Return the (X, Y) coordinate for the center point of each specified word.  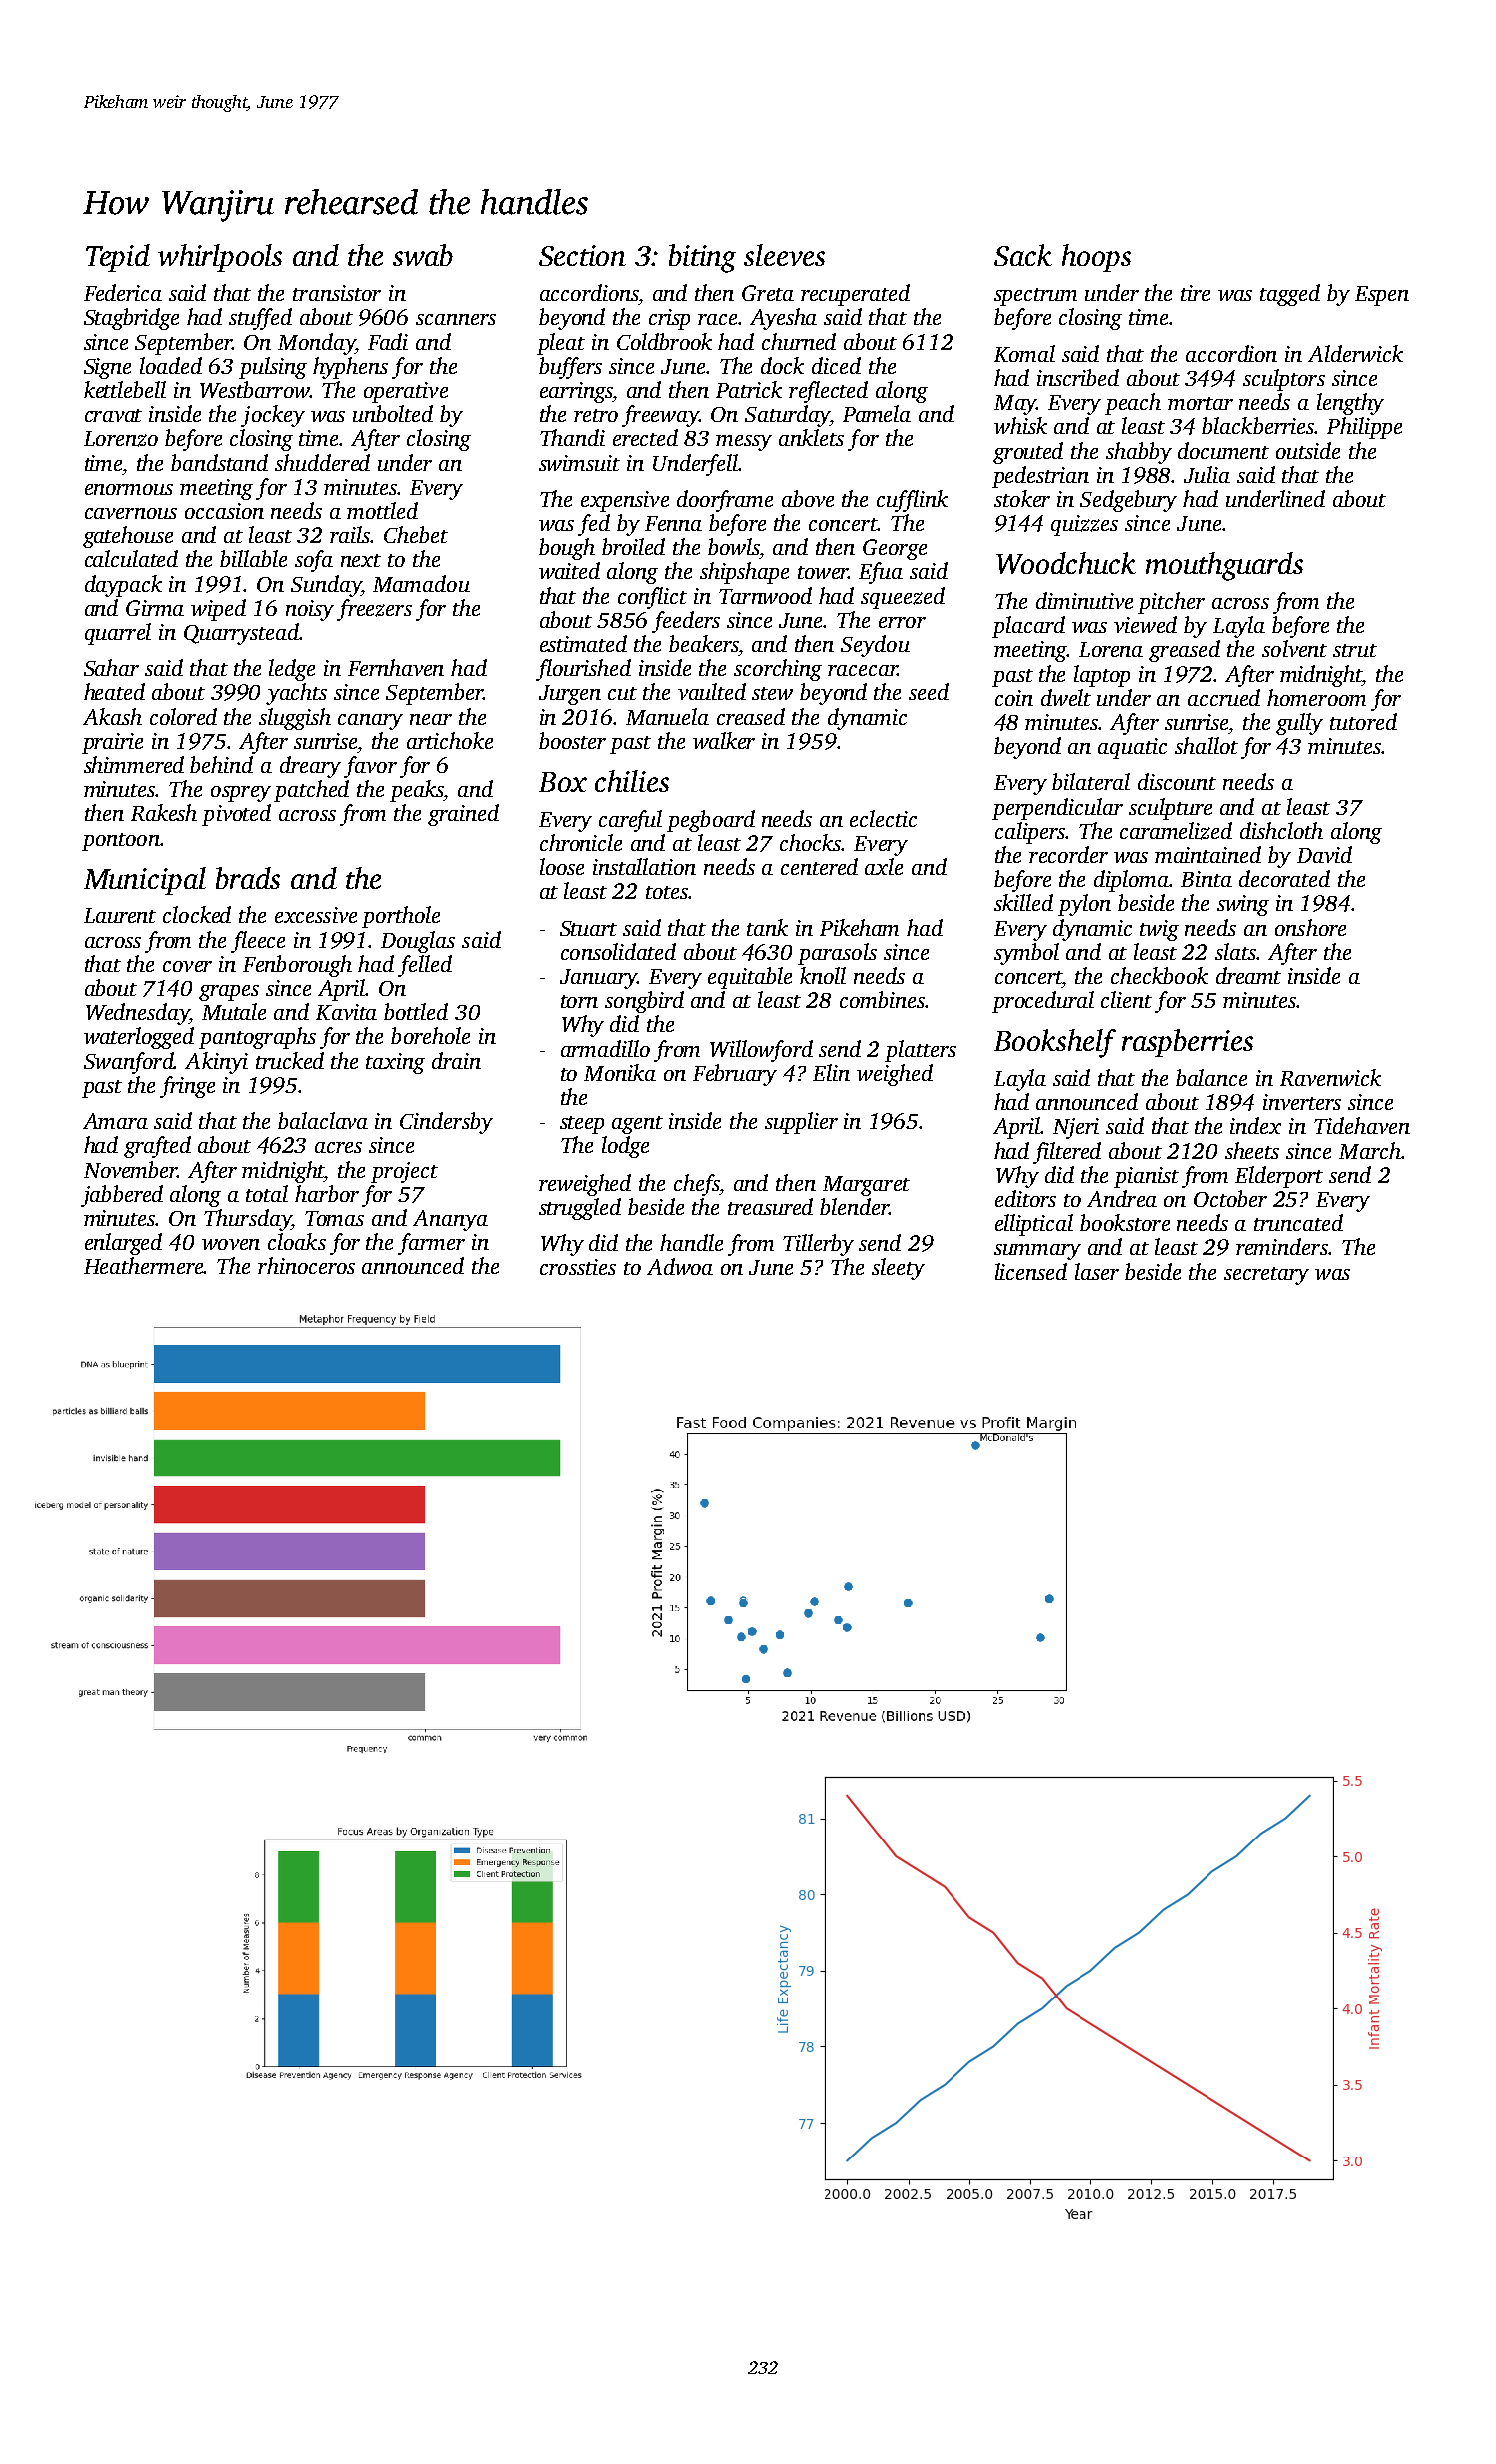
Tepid (118, 258)
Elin (831, 1072)
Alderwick (1355, 353)
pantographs (257, 1038)
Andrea (1122, 1198)
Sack (1023, 255)
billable (253, 558)
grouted (1028, 453)
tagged (1290, 295)
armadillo (605, 1048)
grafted (157, 1147)
